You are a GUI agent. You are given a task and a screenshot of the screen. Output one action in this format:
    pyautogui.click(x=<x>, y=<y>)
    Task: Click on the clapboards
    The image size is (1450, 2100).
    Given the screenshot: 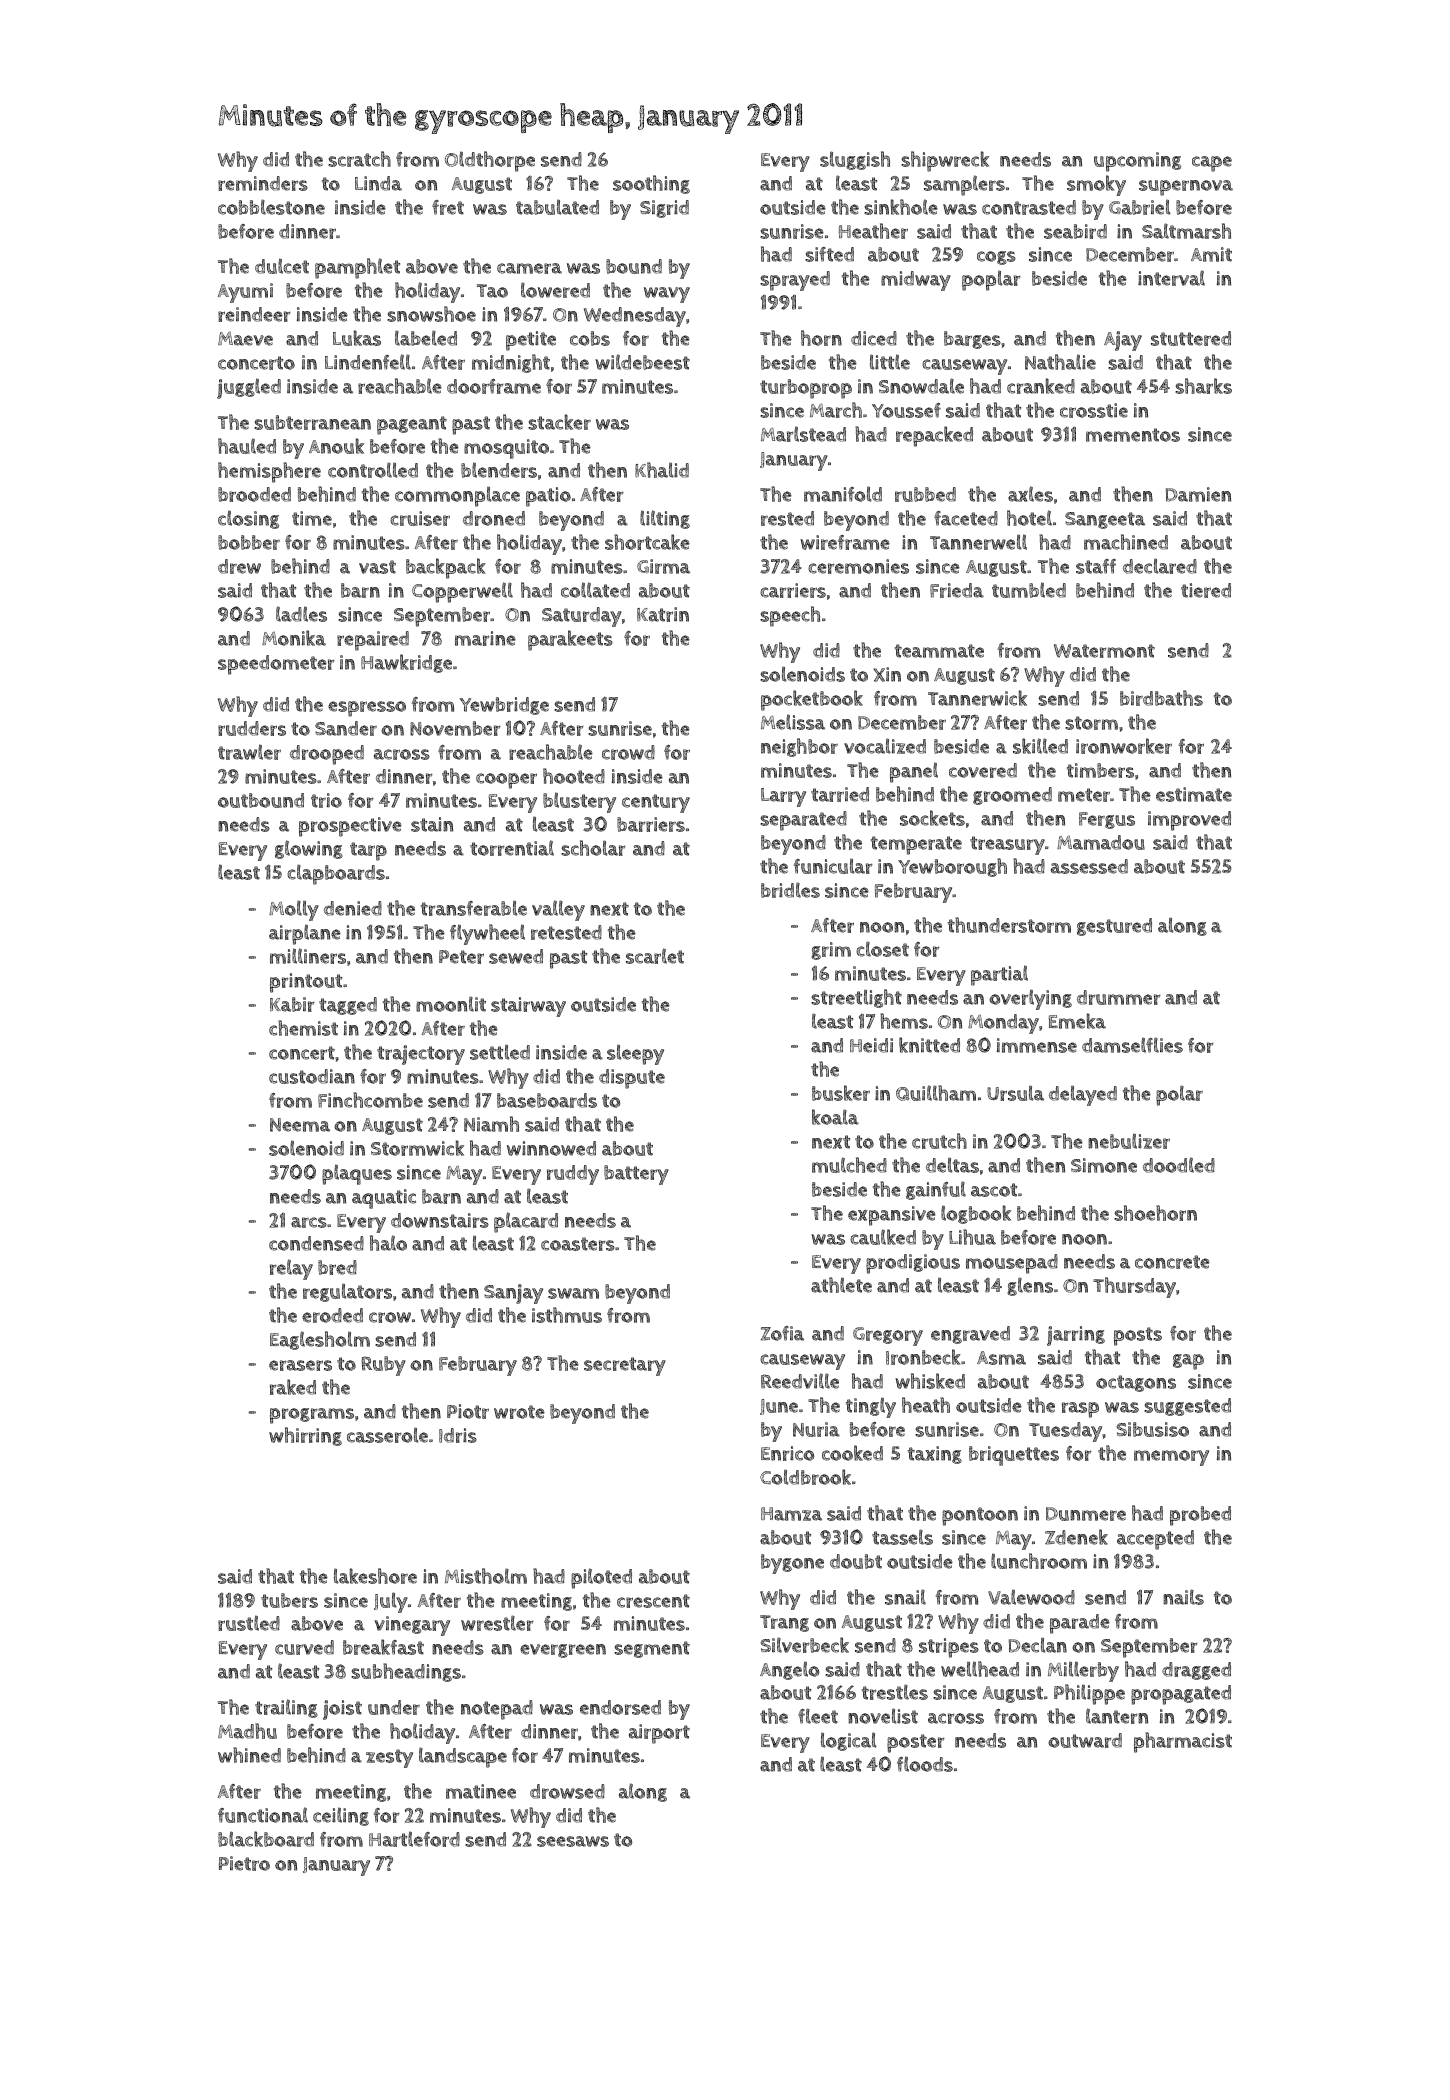 What is the action you would take?
    pyautogui.click(x=336, y=874)
